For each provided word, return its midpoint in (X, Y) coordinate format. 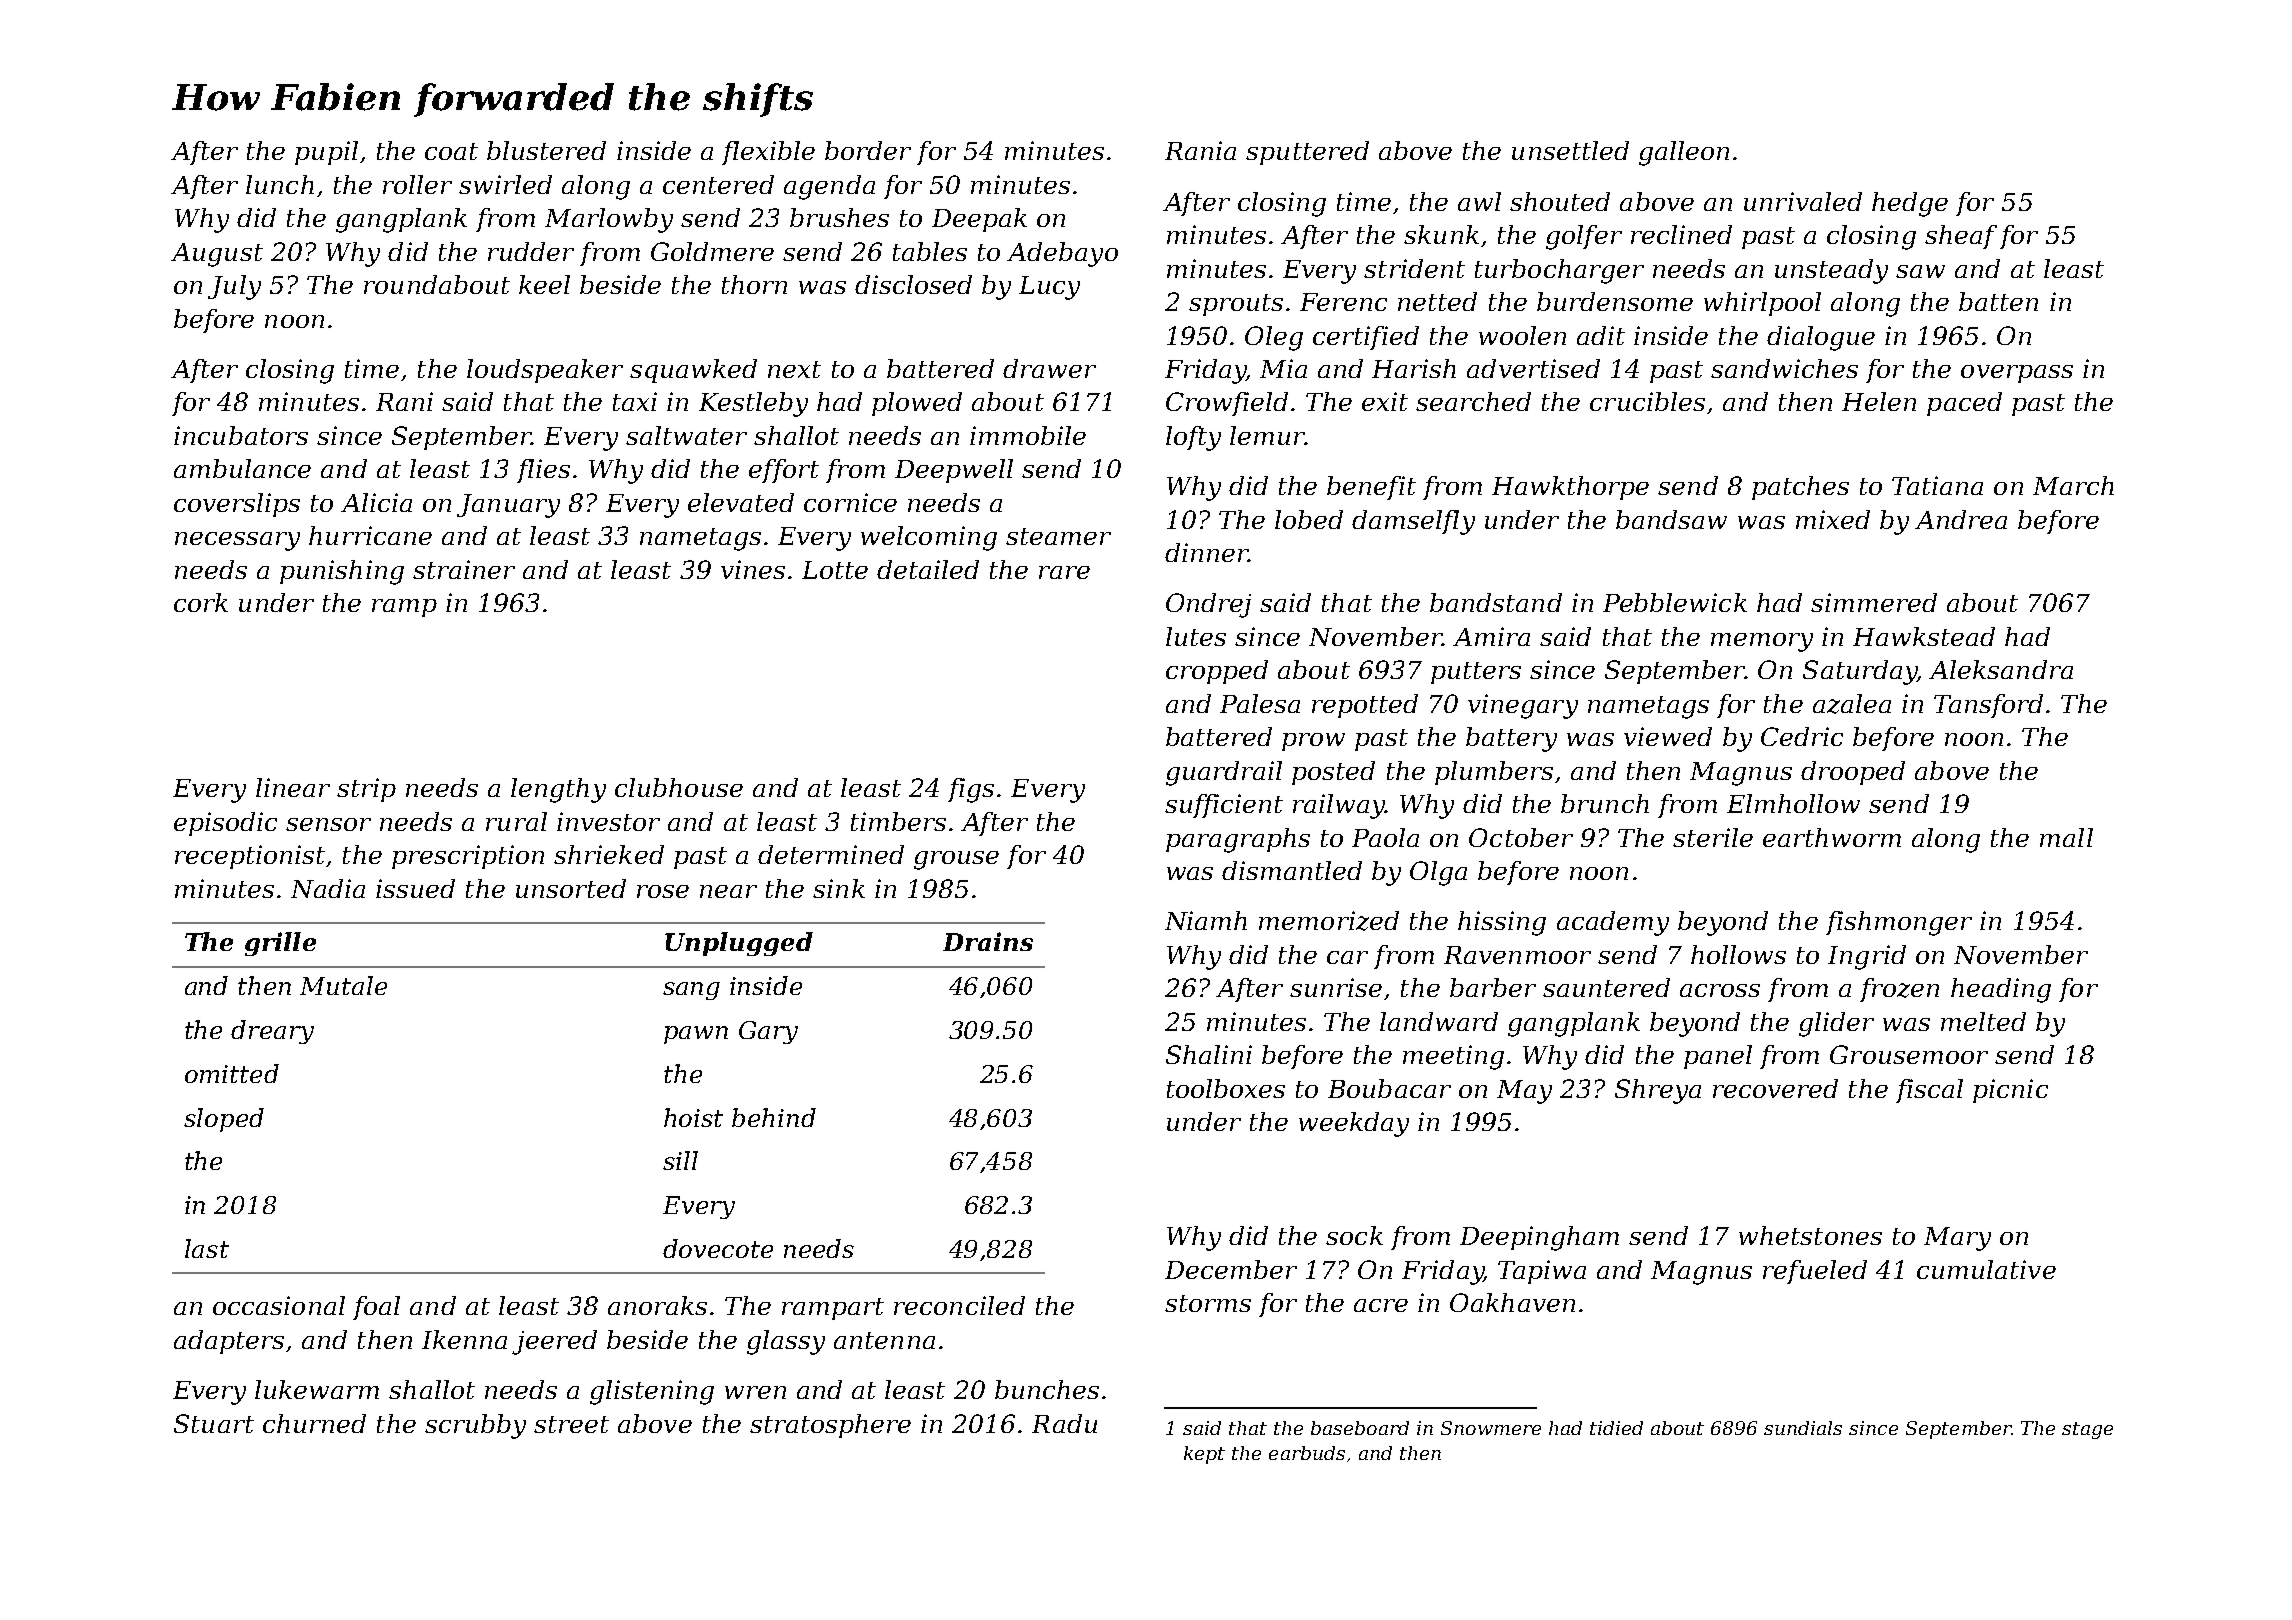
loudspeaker (545, 371)
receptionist (250, 857)
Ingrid (1867, 957)
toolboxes (1226, 1088)
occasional (279, 1305)
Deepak (979, 220)
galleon (1684, 153)
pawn (696, 1035)
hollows (1738, 954)
